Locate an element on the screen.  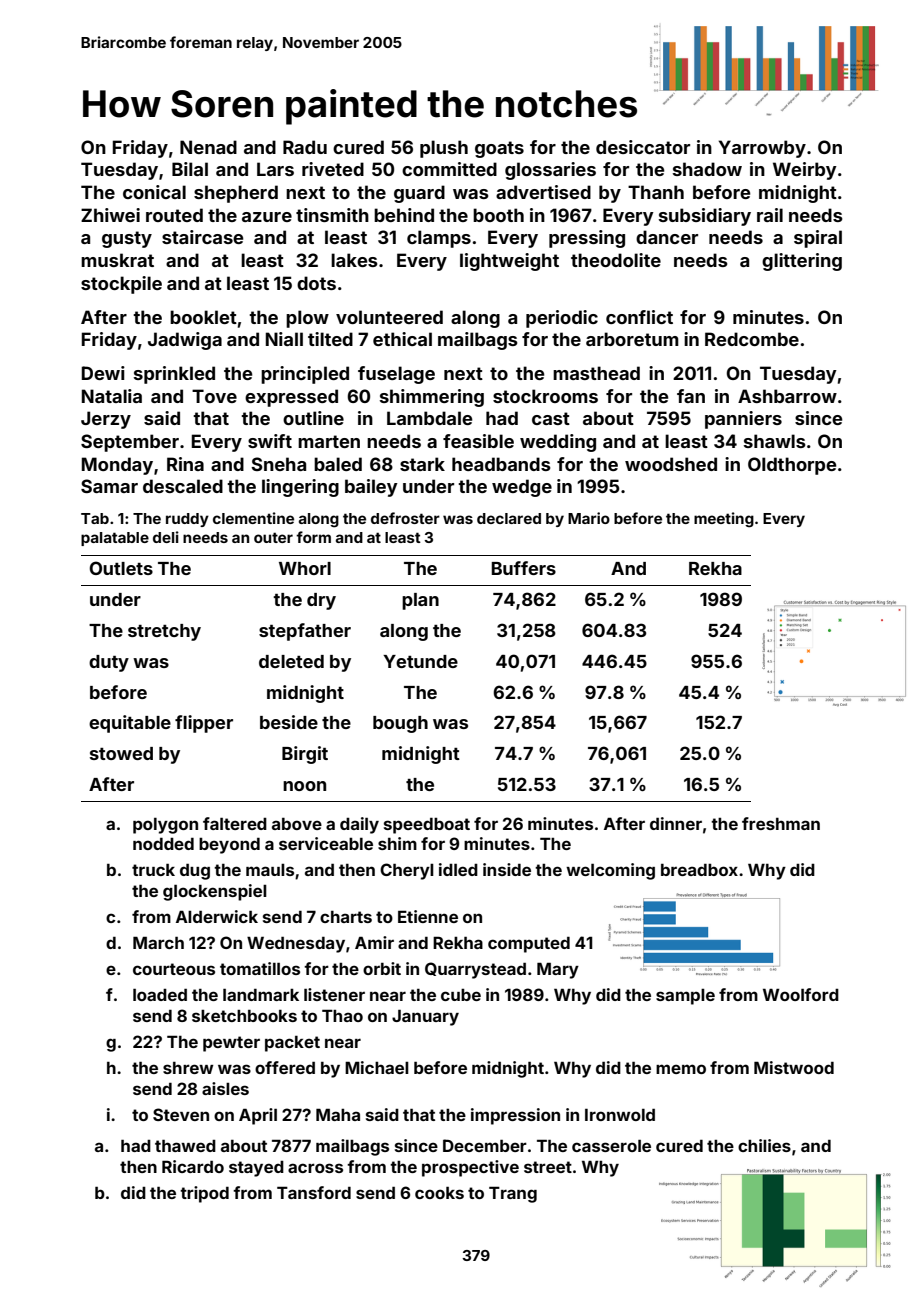
stockpile is located at coordinates (121, 285).
